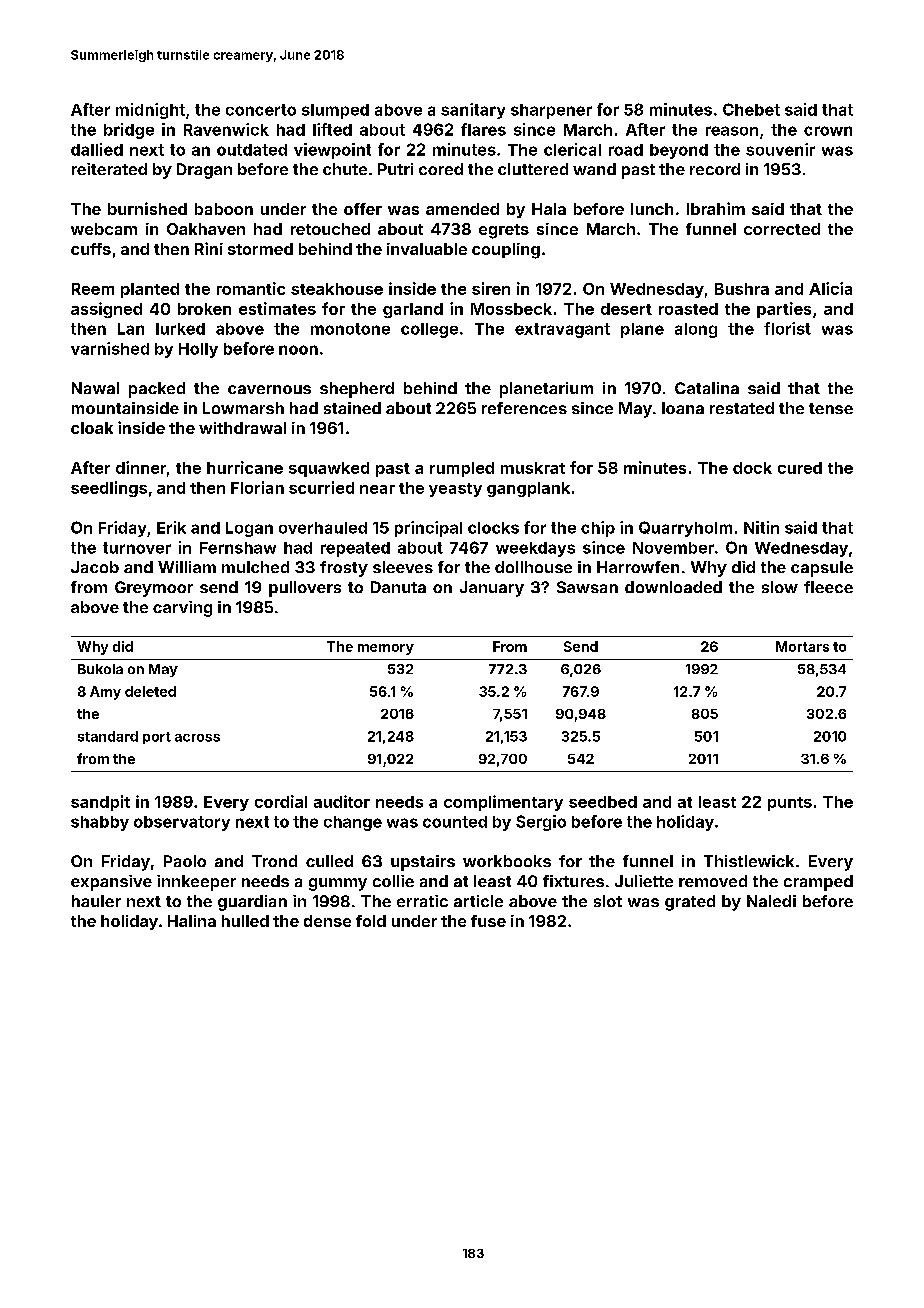  What do you see at coordinates (690, 903) in the page?
I see `grated` at bounding box center [690, 903].
